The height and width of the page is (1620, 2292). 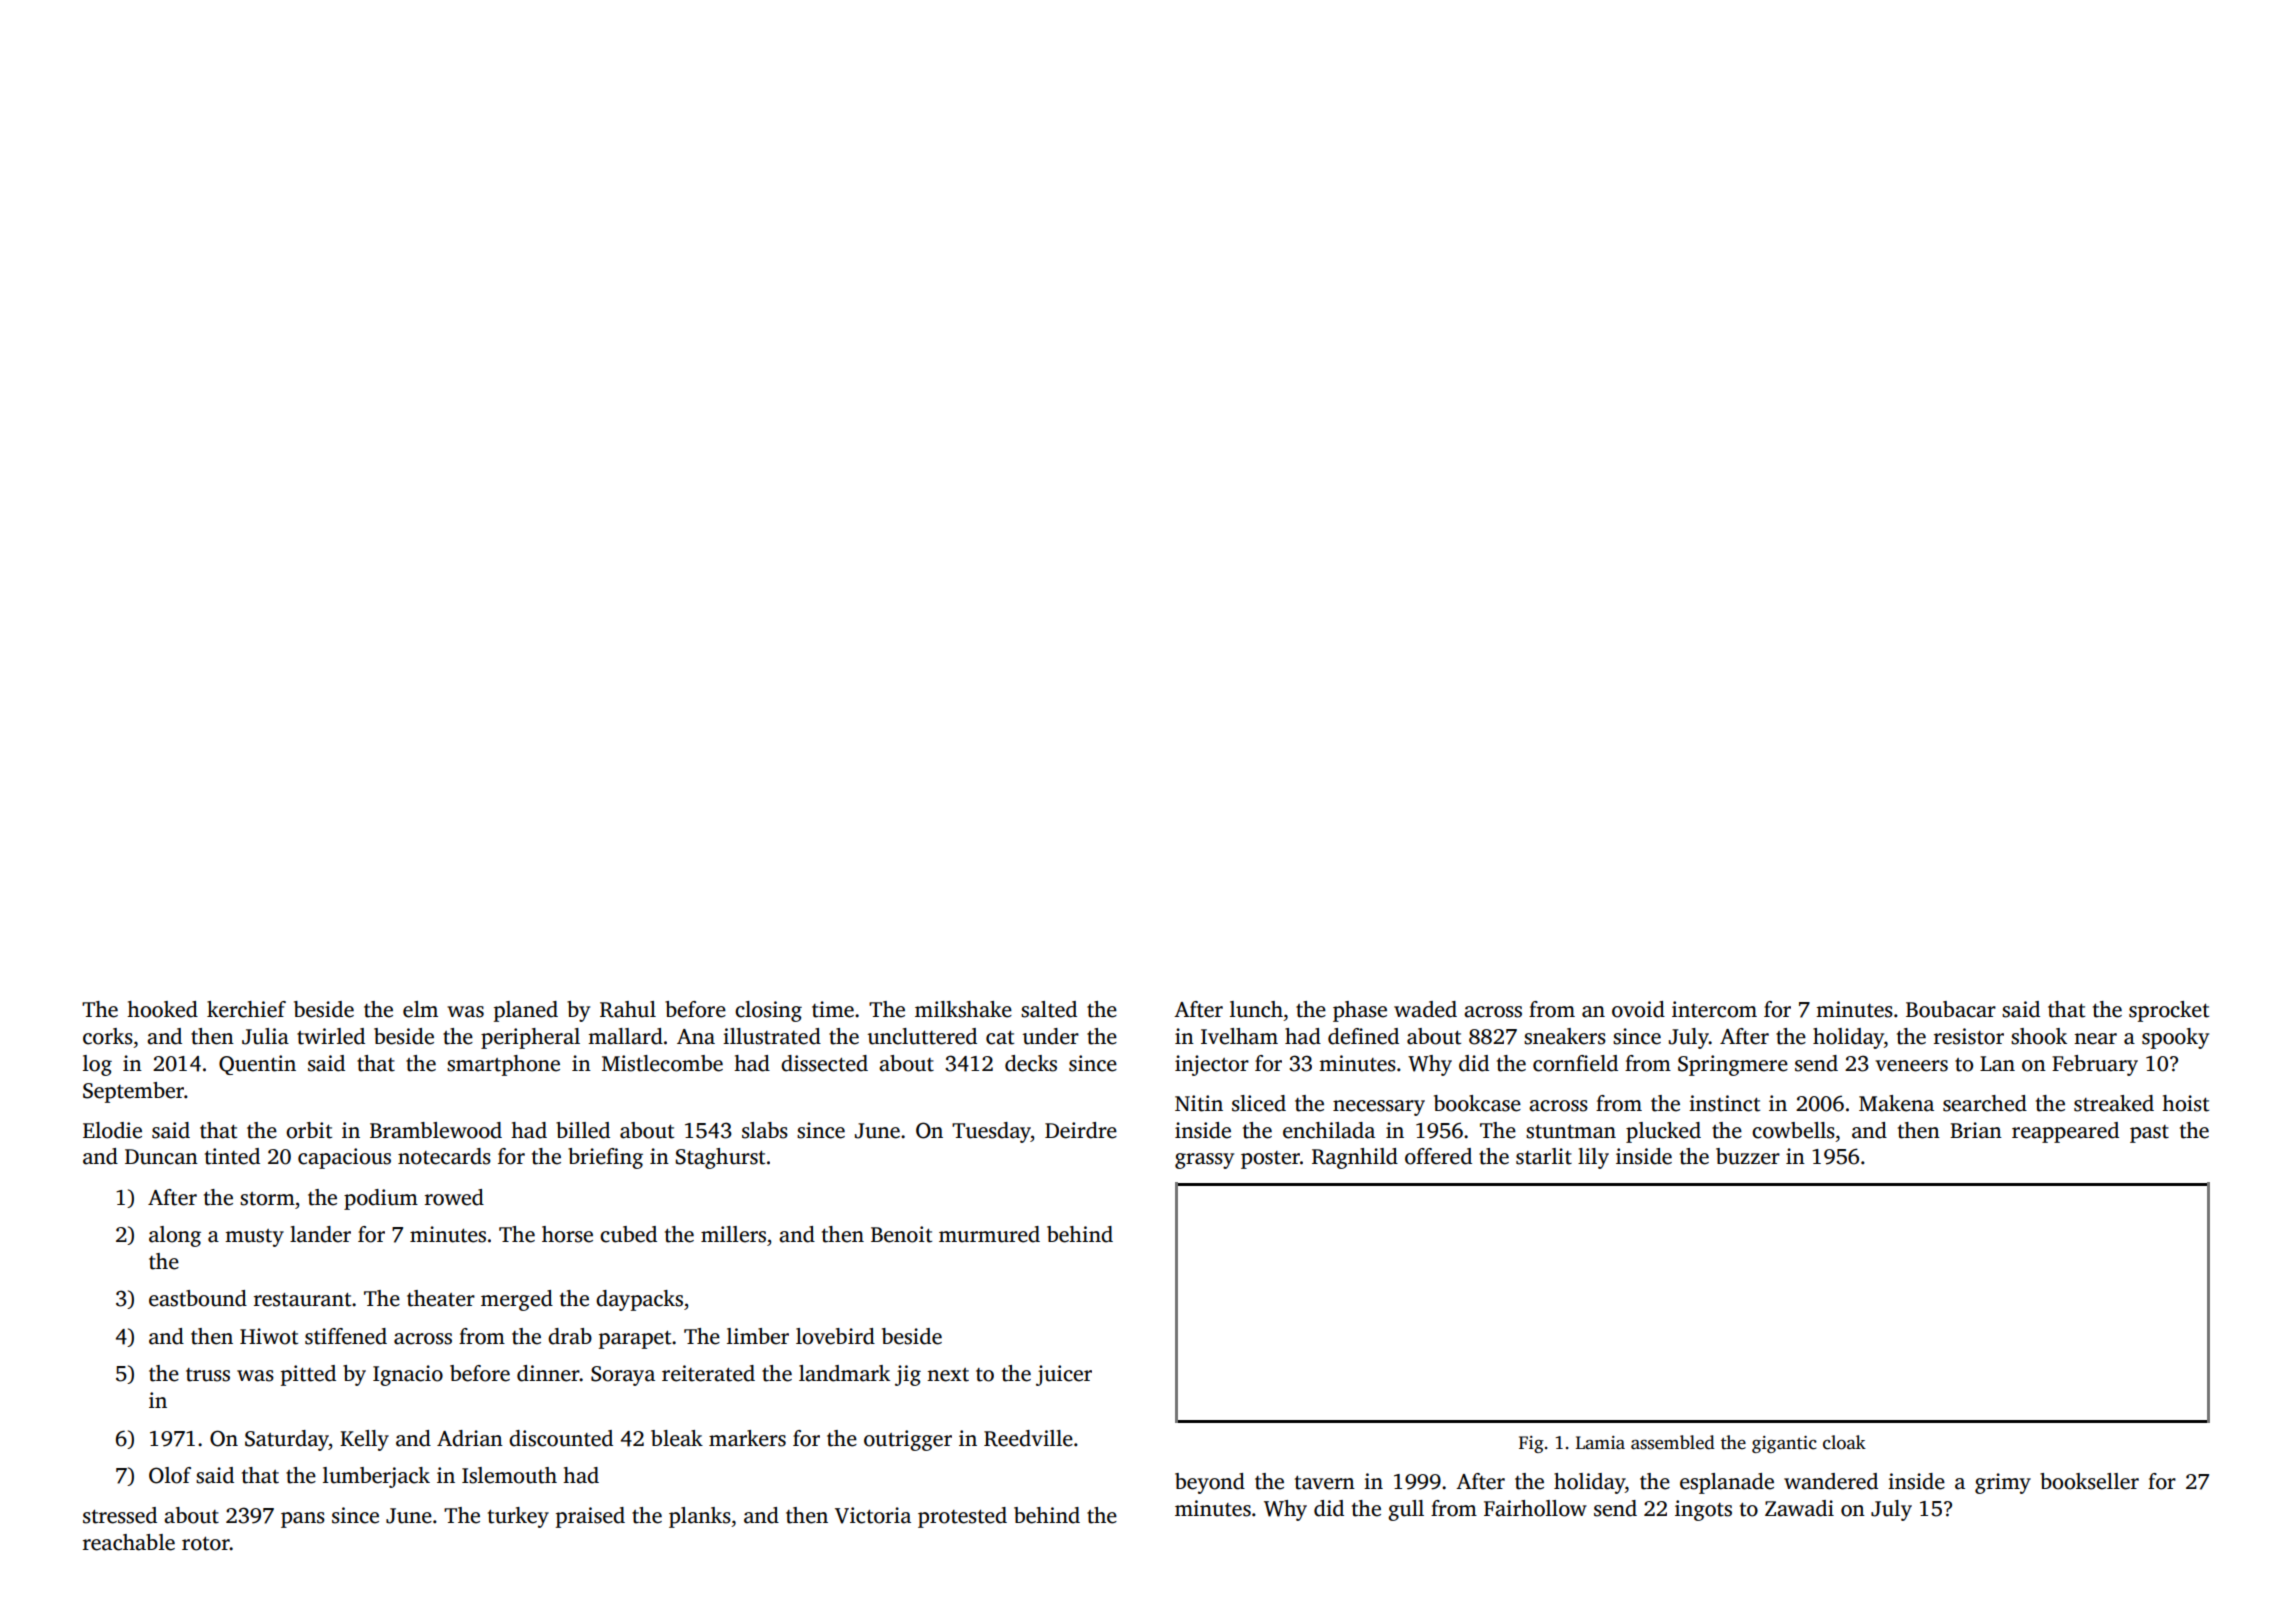 What do you see at coordinates (2169, 1011) in the page?
I see `sprocket` at bounding box center [2169, 1011].
